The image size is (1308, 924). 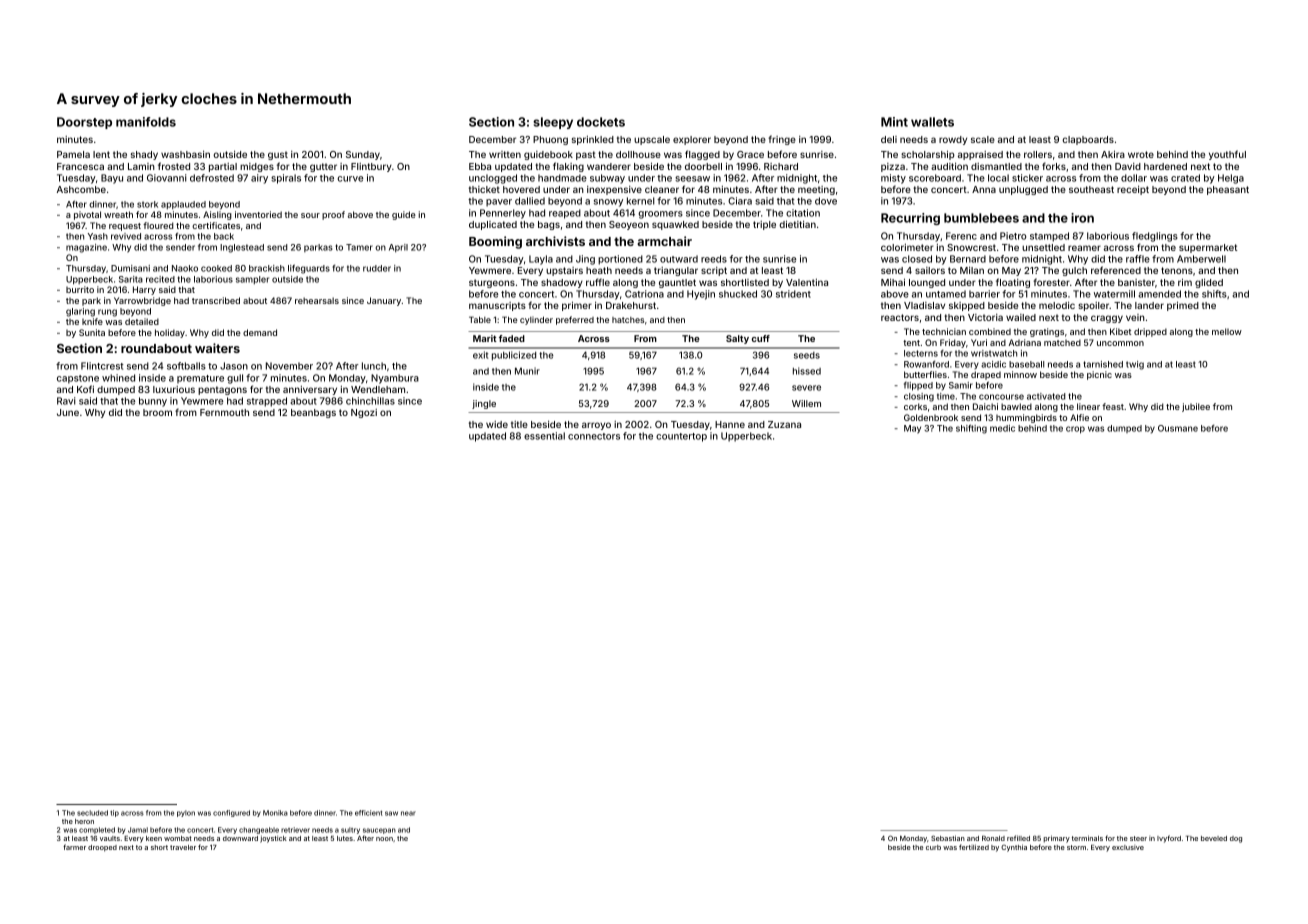 I want to click on sleepy, so click(x=553, y=123).
